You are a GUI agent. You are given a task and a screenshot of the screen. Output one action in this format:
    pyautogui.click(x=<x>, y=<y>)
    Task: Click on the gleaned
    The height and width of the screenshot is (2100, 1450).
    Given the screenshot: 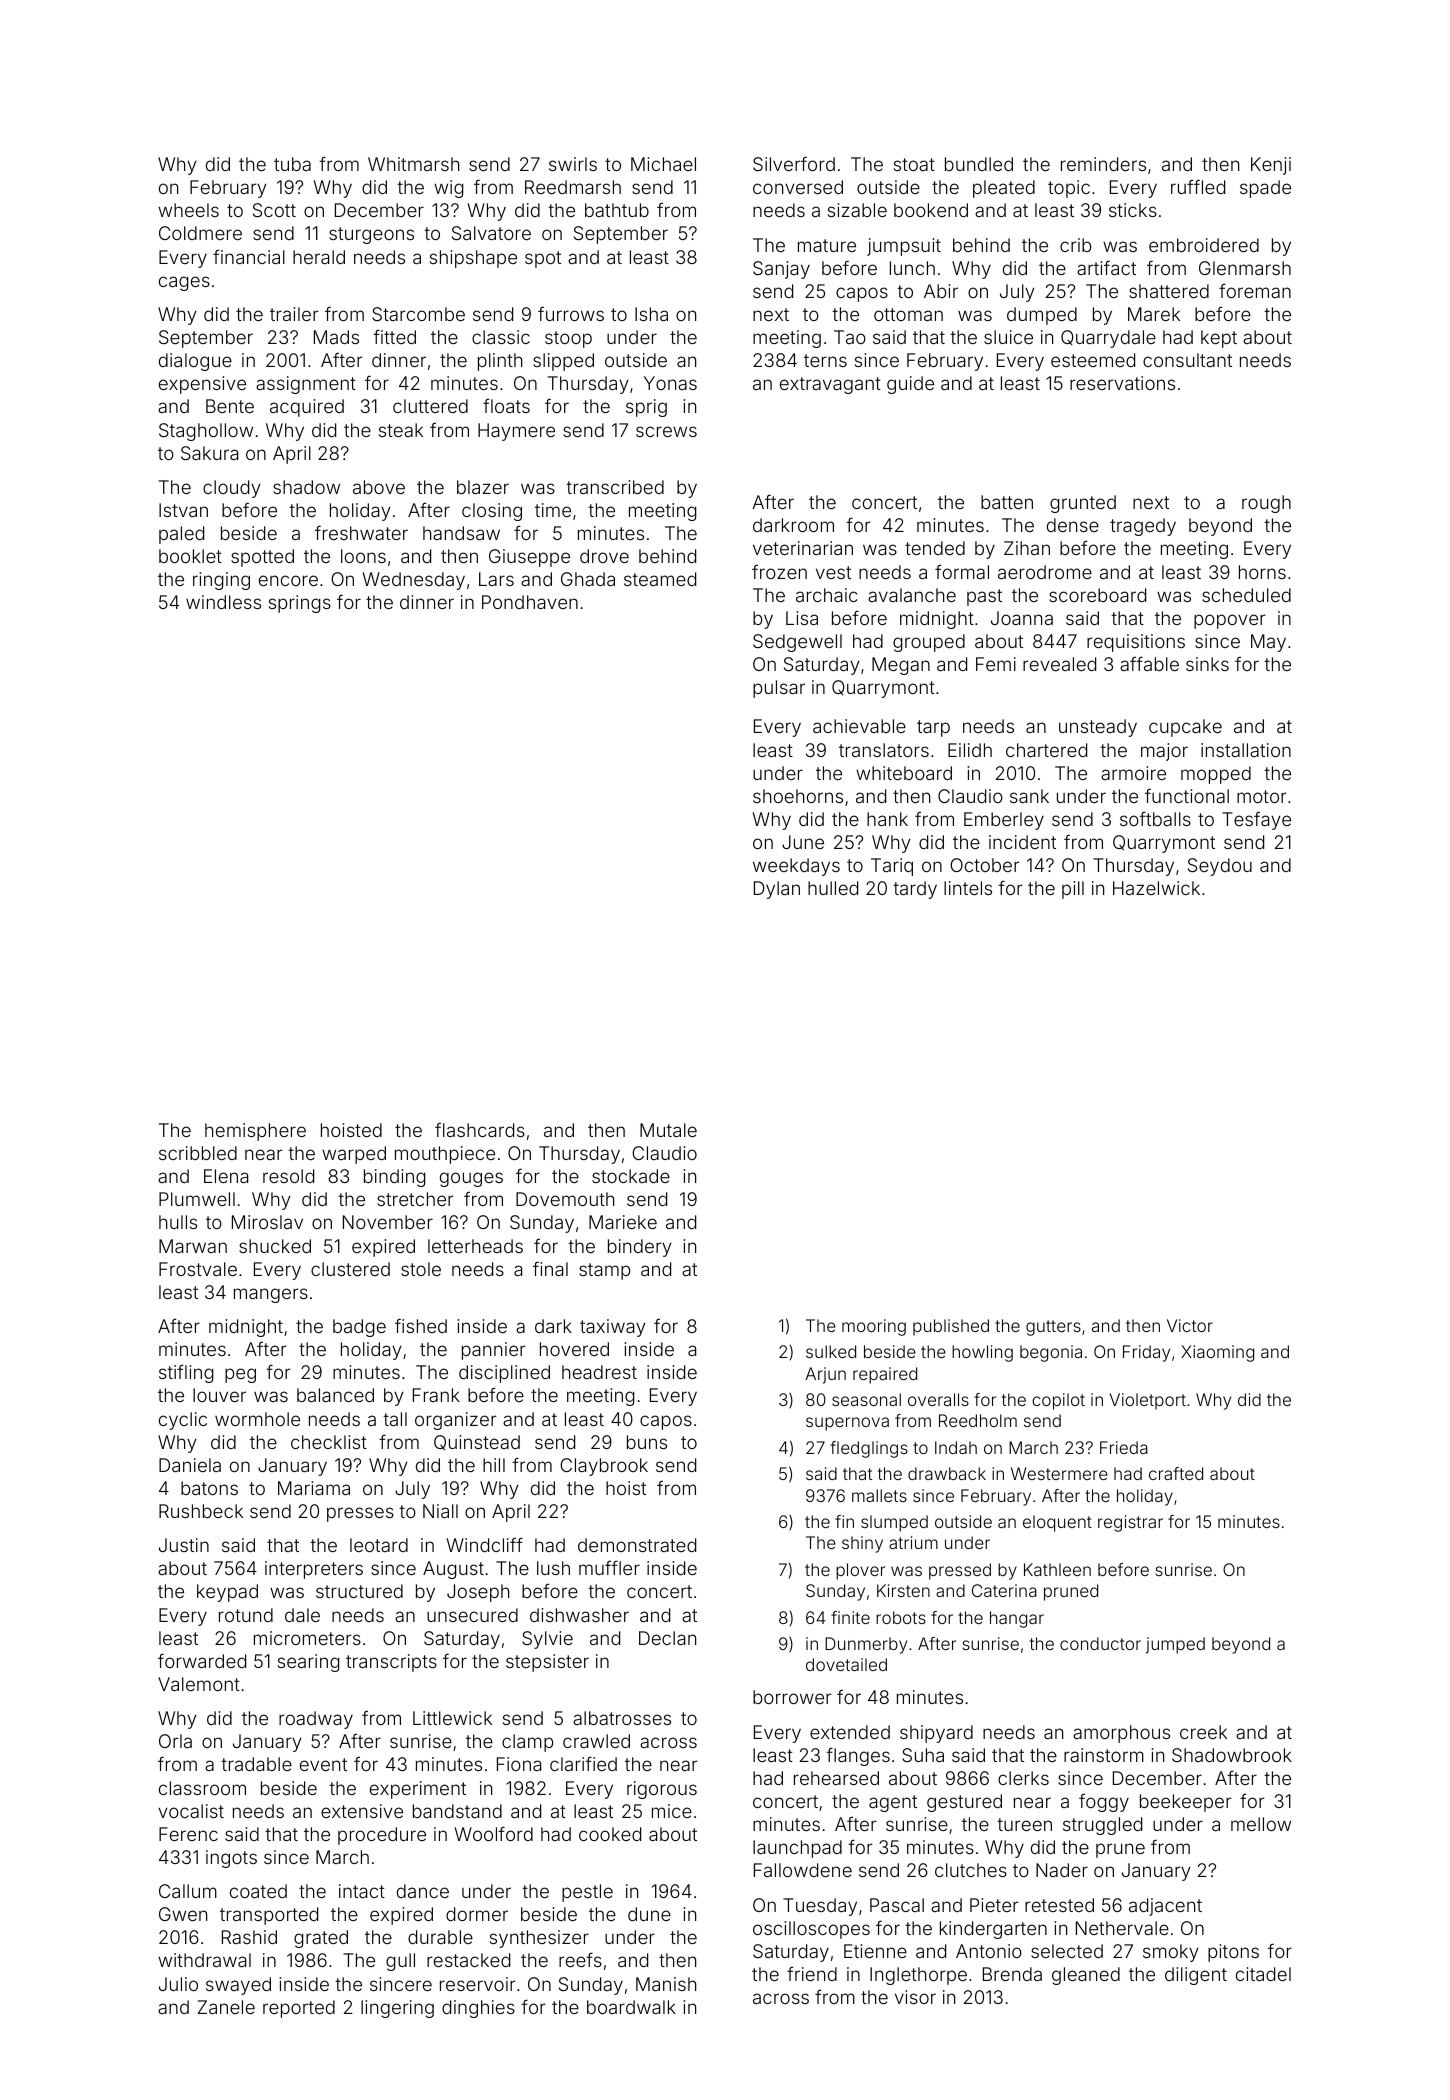 What is the action you would take?
    pyautogui.click(x=1086, y=1976)
